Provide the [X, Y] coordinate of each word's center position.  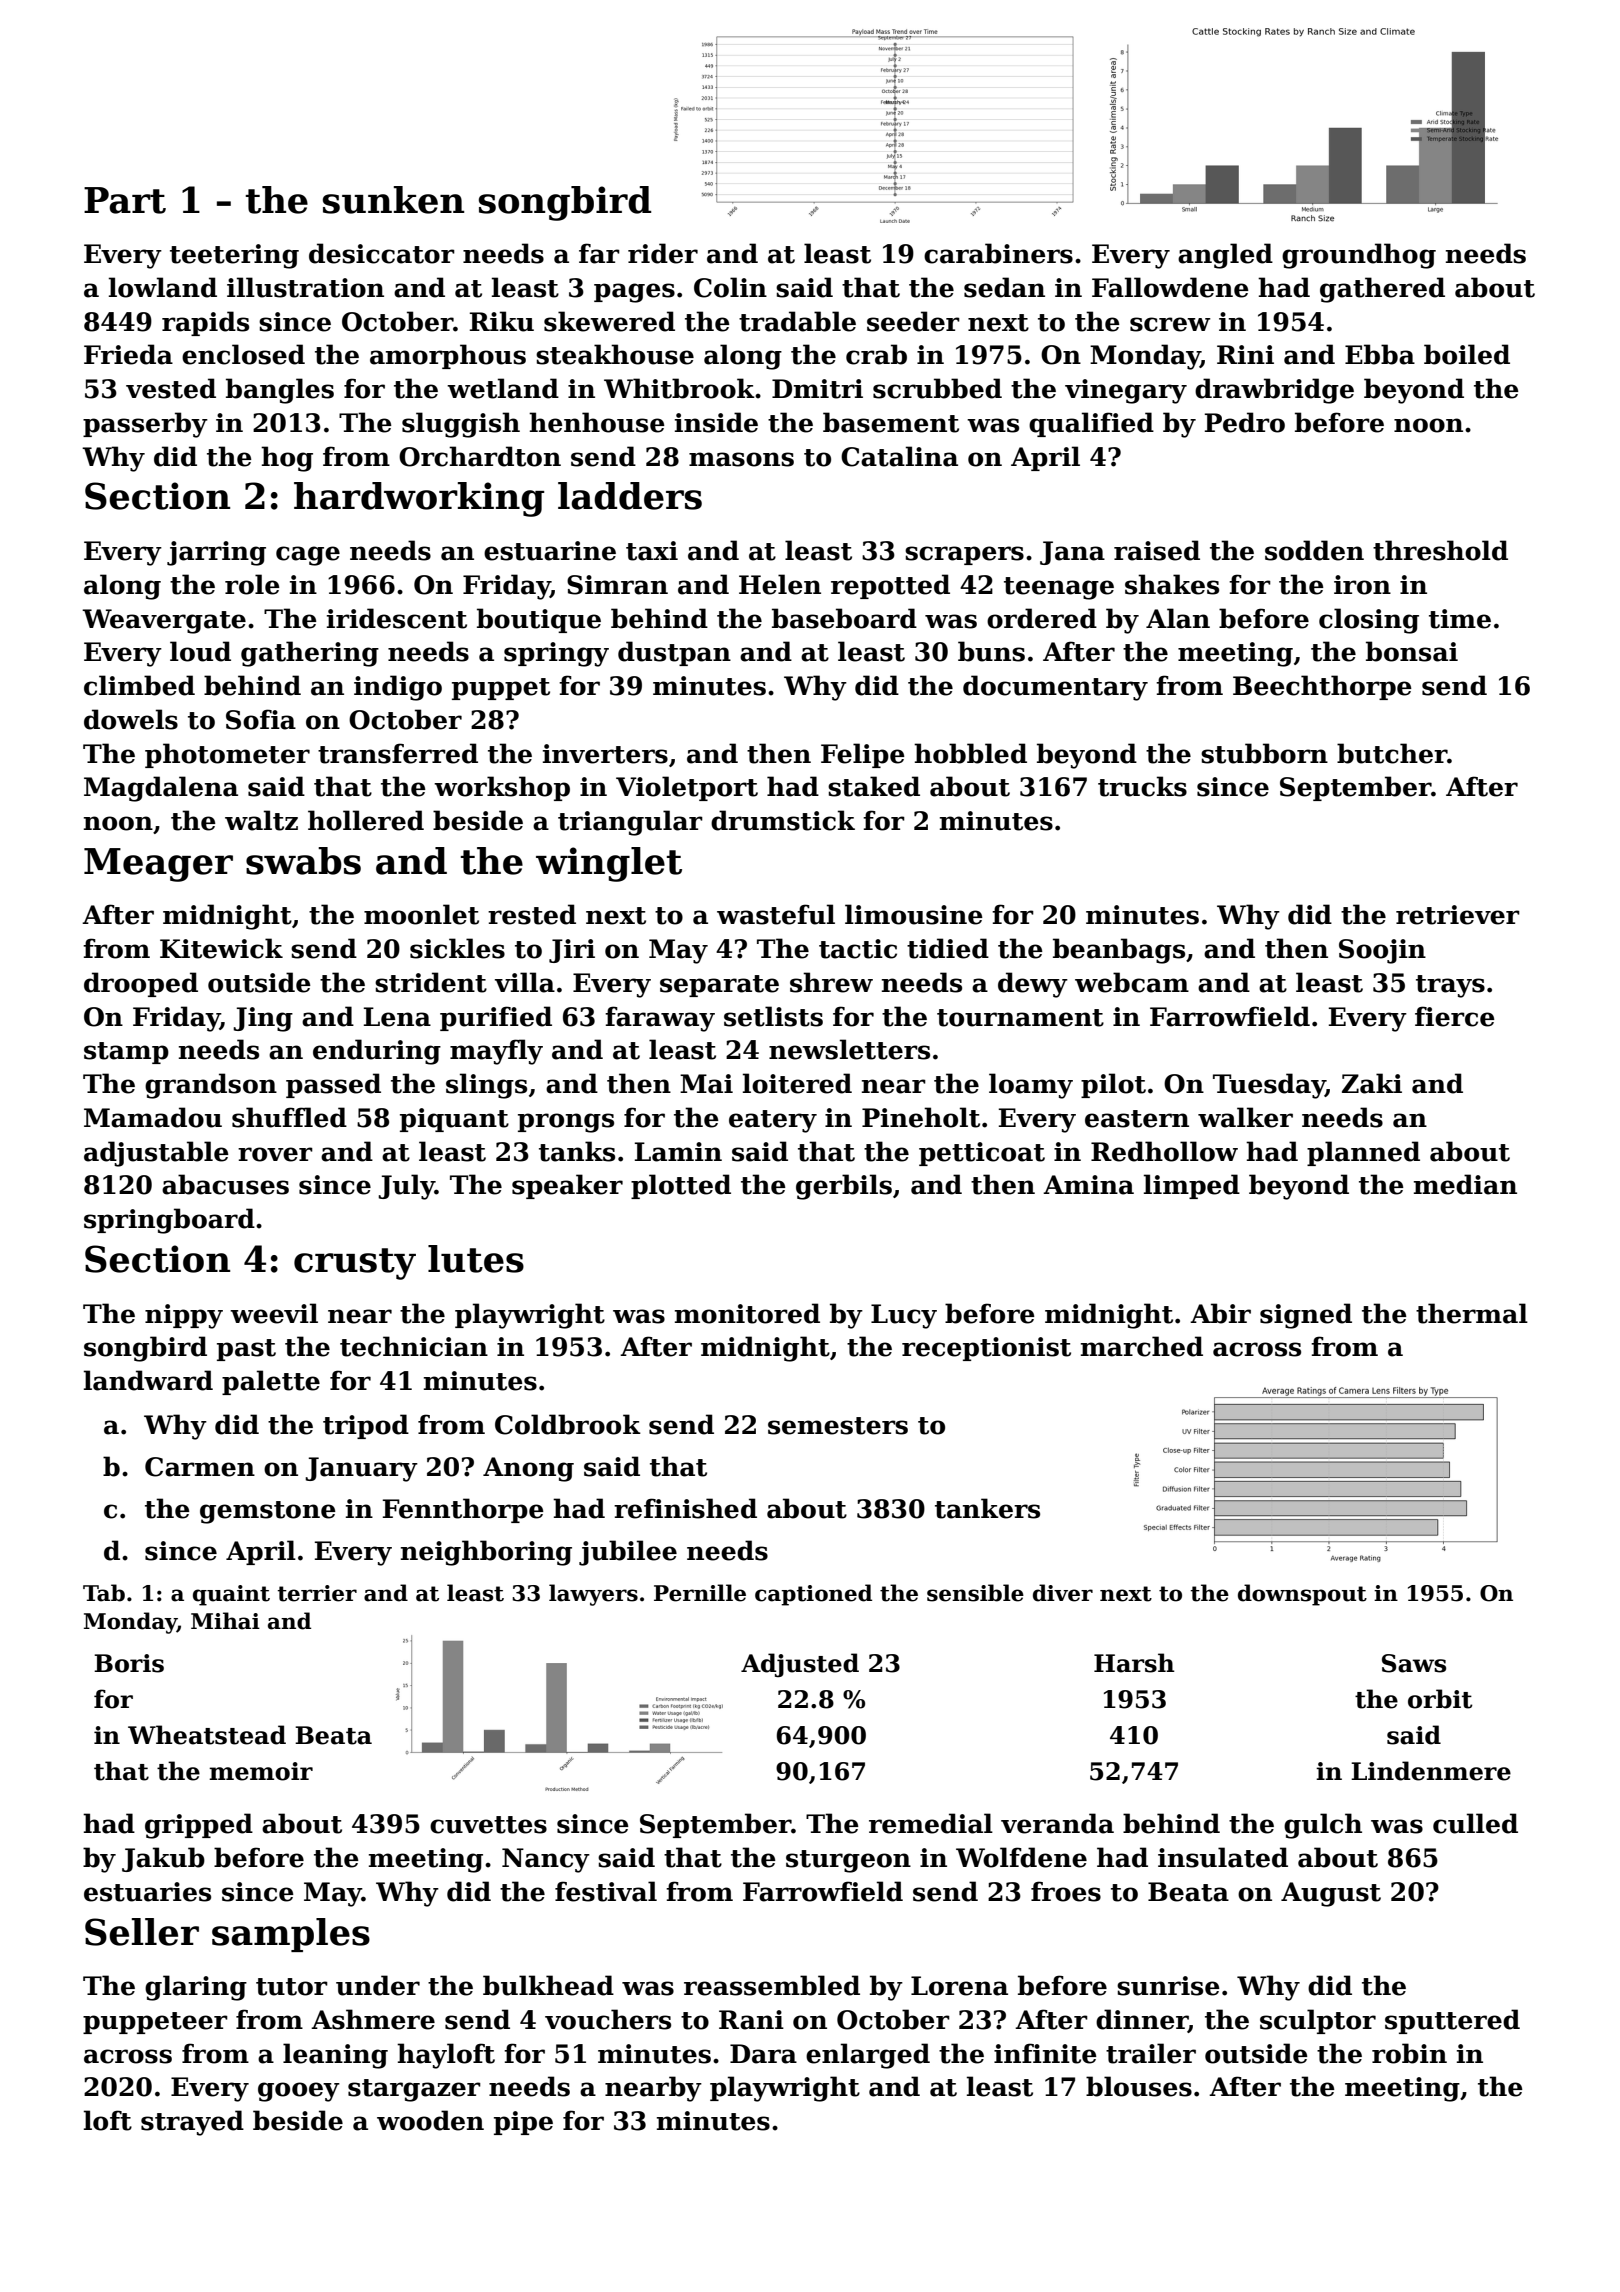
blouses [1139, 2086]
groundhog [1359, 256]
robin [1409, 2053]
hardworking [419, 499]
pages [634, 293]
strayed [192, 2123]
